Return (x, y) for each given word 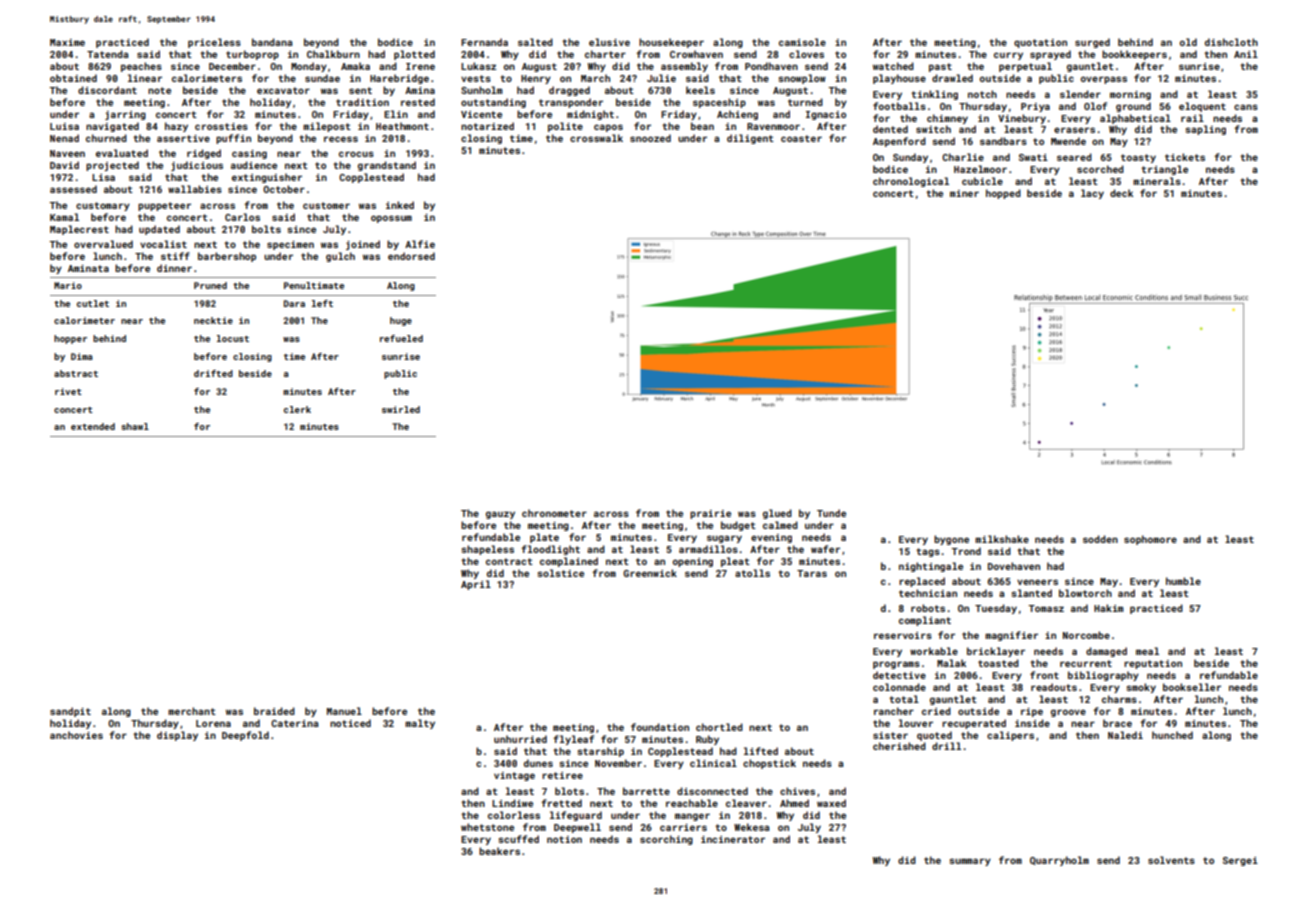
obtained (73, 78)
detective (899, 675)
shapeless (487, 550)
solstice (560, 573)
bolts (266, 229)
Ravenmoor (773, 126)
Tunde (831, 513)
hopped (1003, 194)
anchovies (76, 735)
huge (401, 321)
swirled (401, 409)
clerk (297, 409)
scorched (1100, 169)
